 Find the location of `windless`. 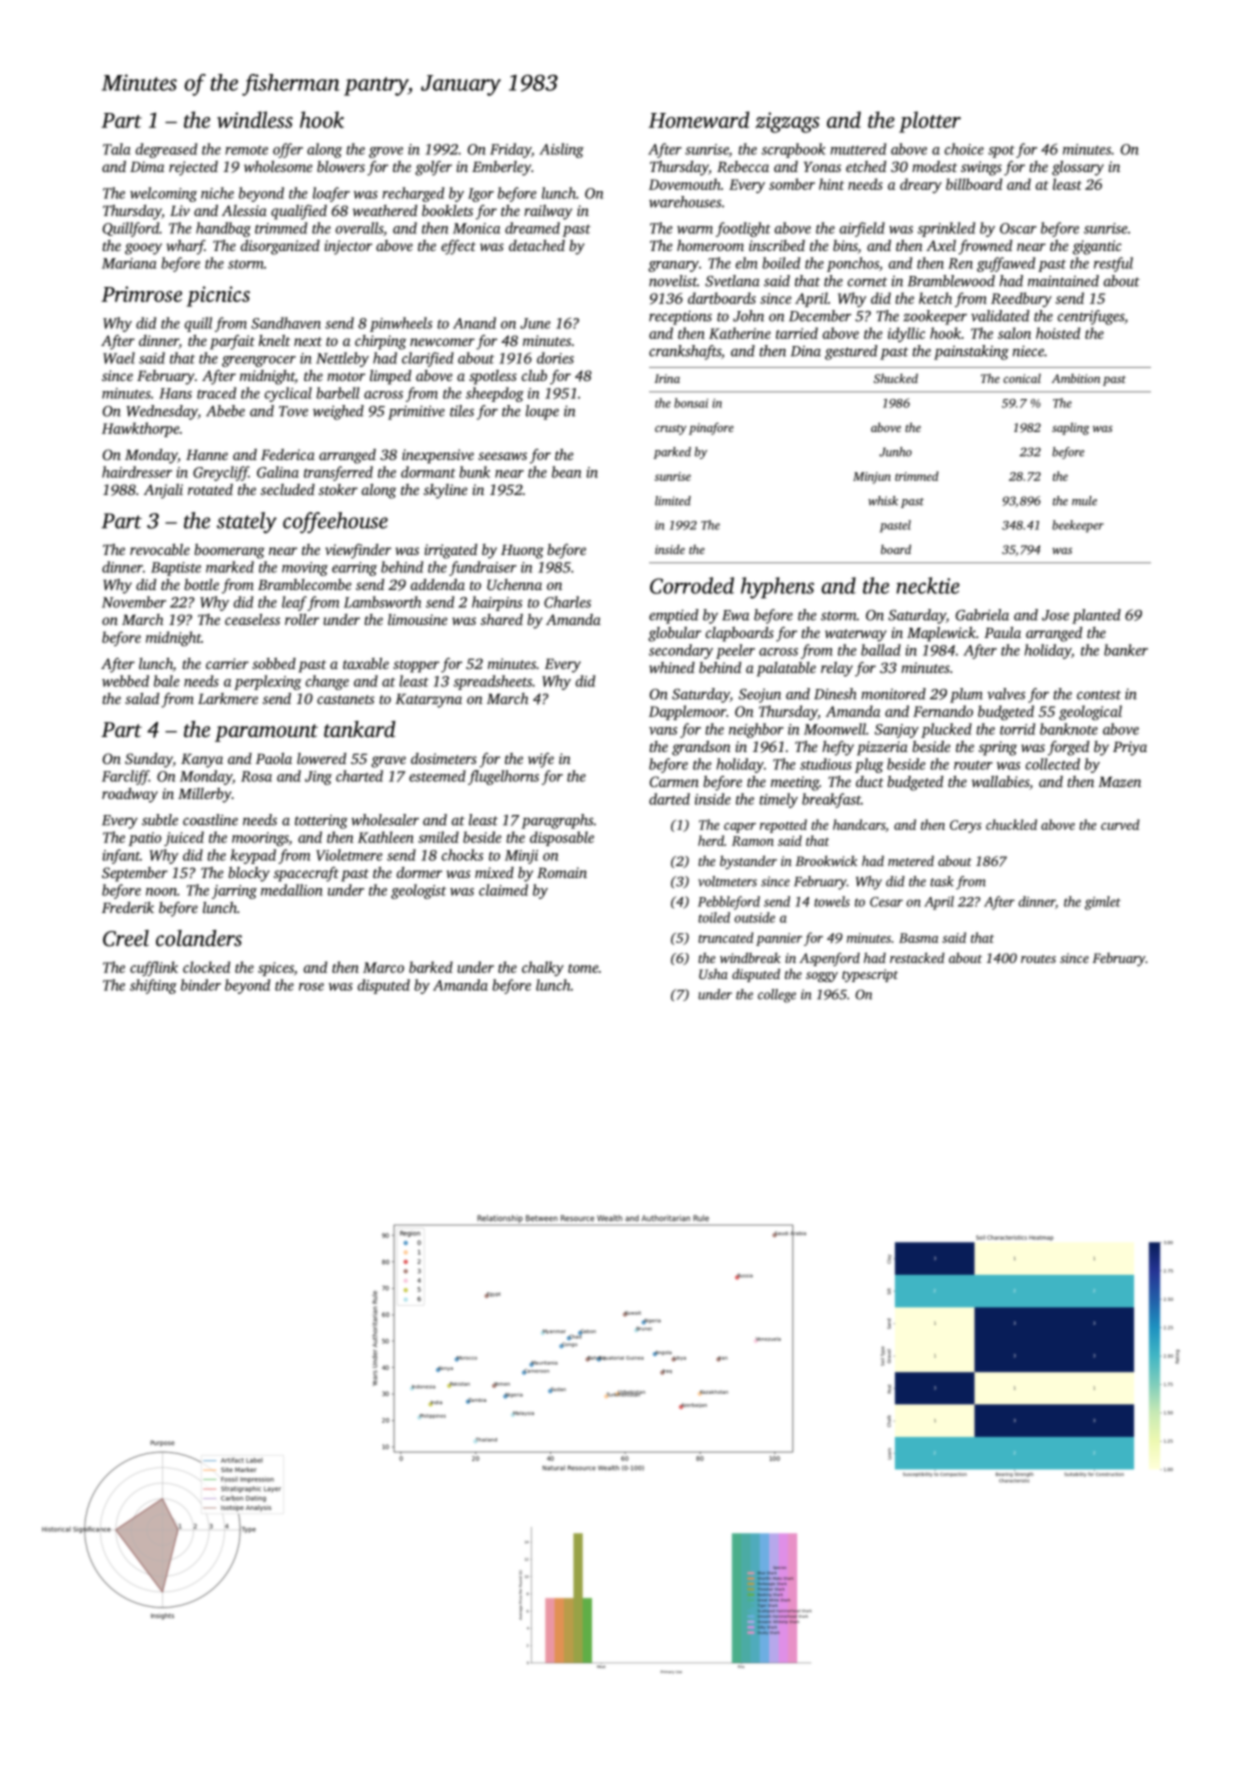

windless is located at coordinates (255, 119).
